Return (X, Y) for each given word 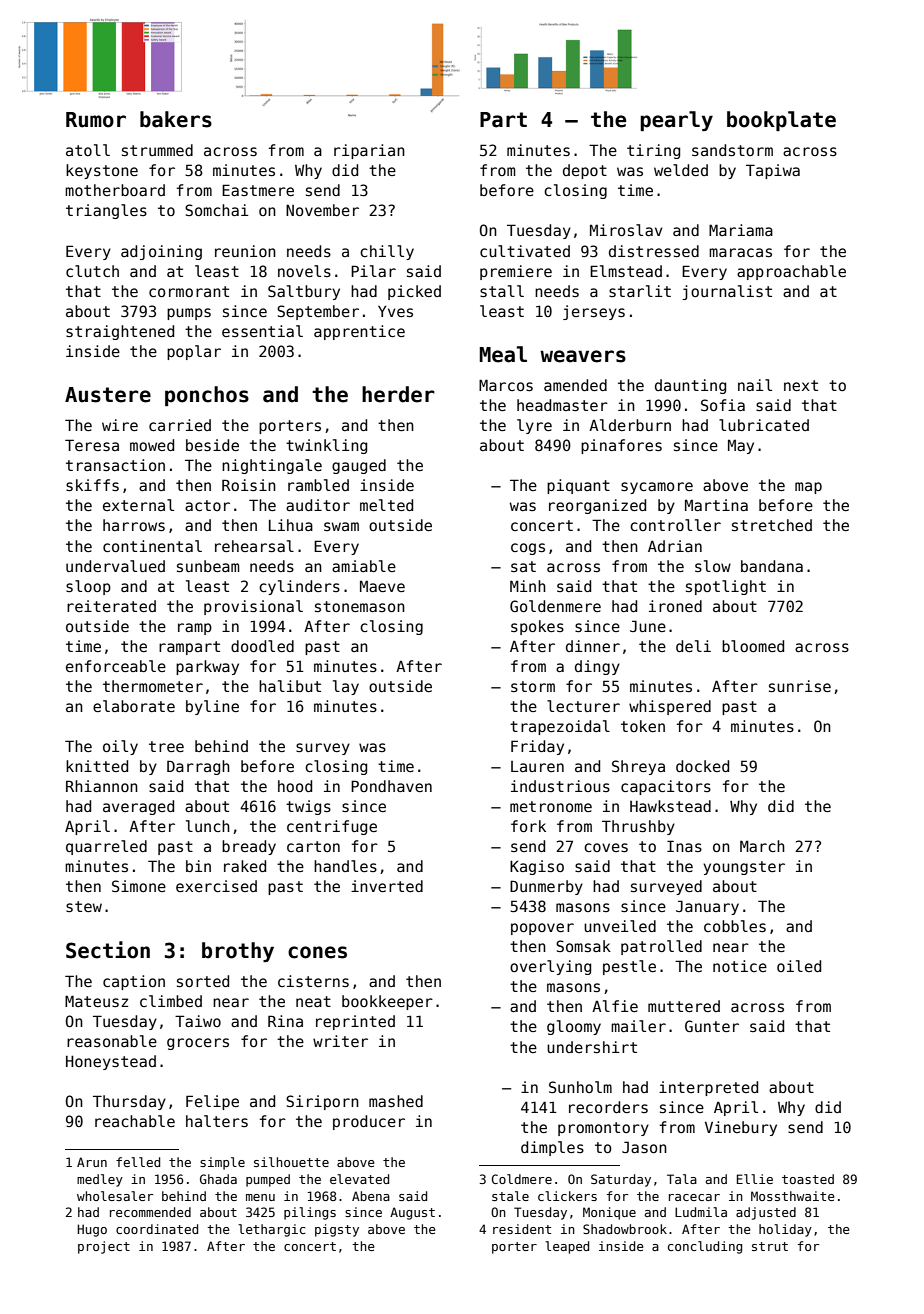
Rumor (96, 120)
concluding (705, 1247)
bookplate (781, 121)
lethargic (271, 1230)
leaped (567, 1247)
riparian (369, 151)
